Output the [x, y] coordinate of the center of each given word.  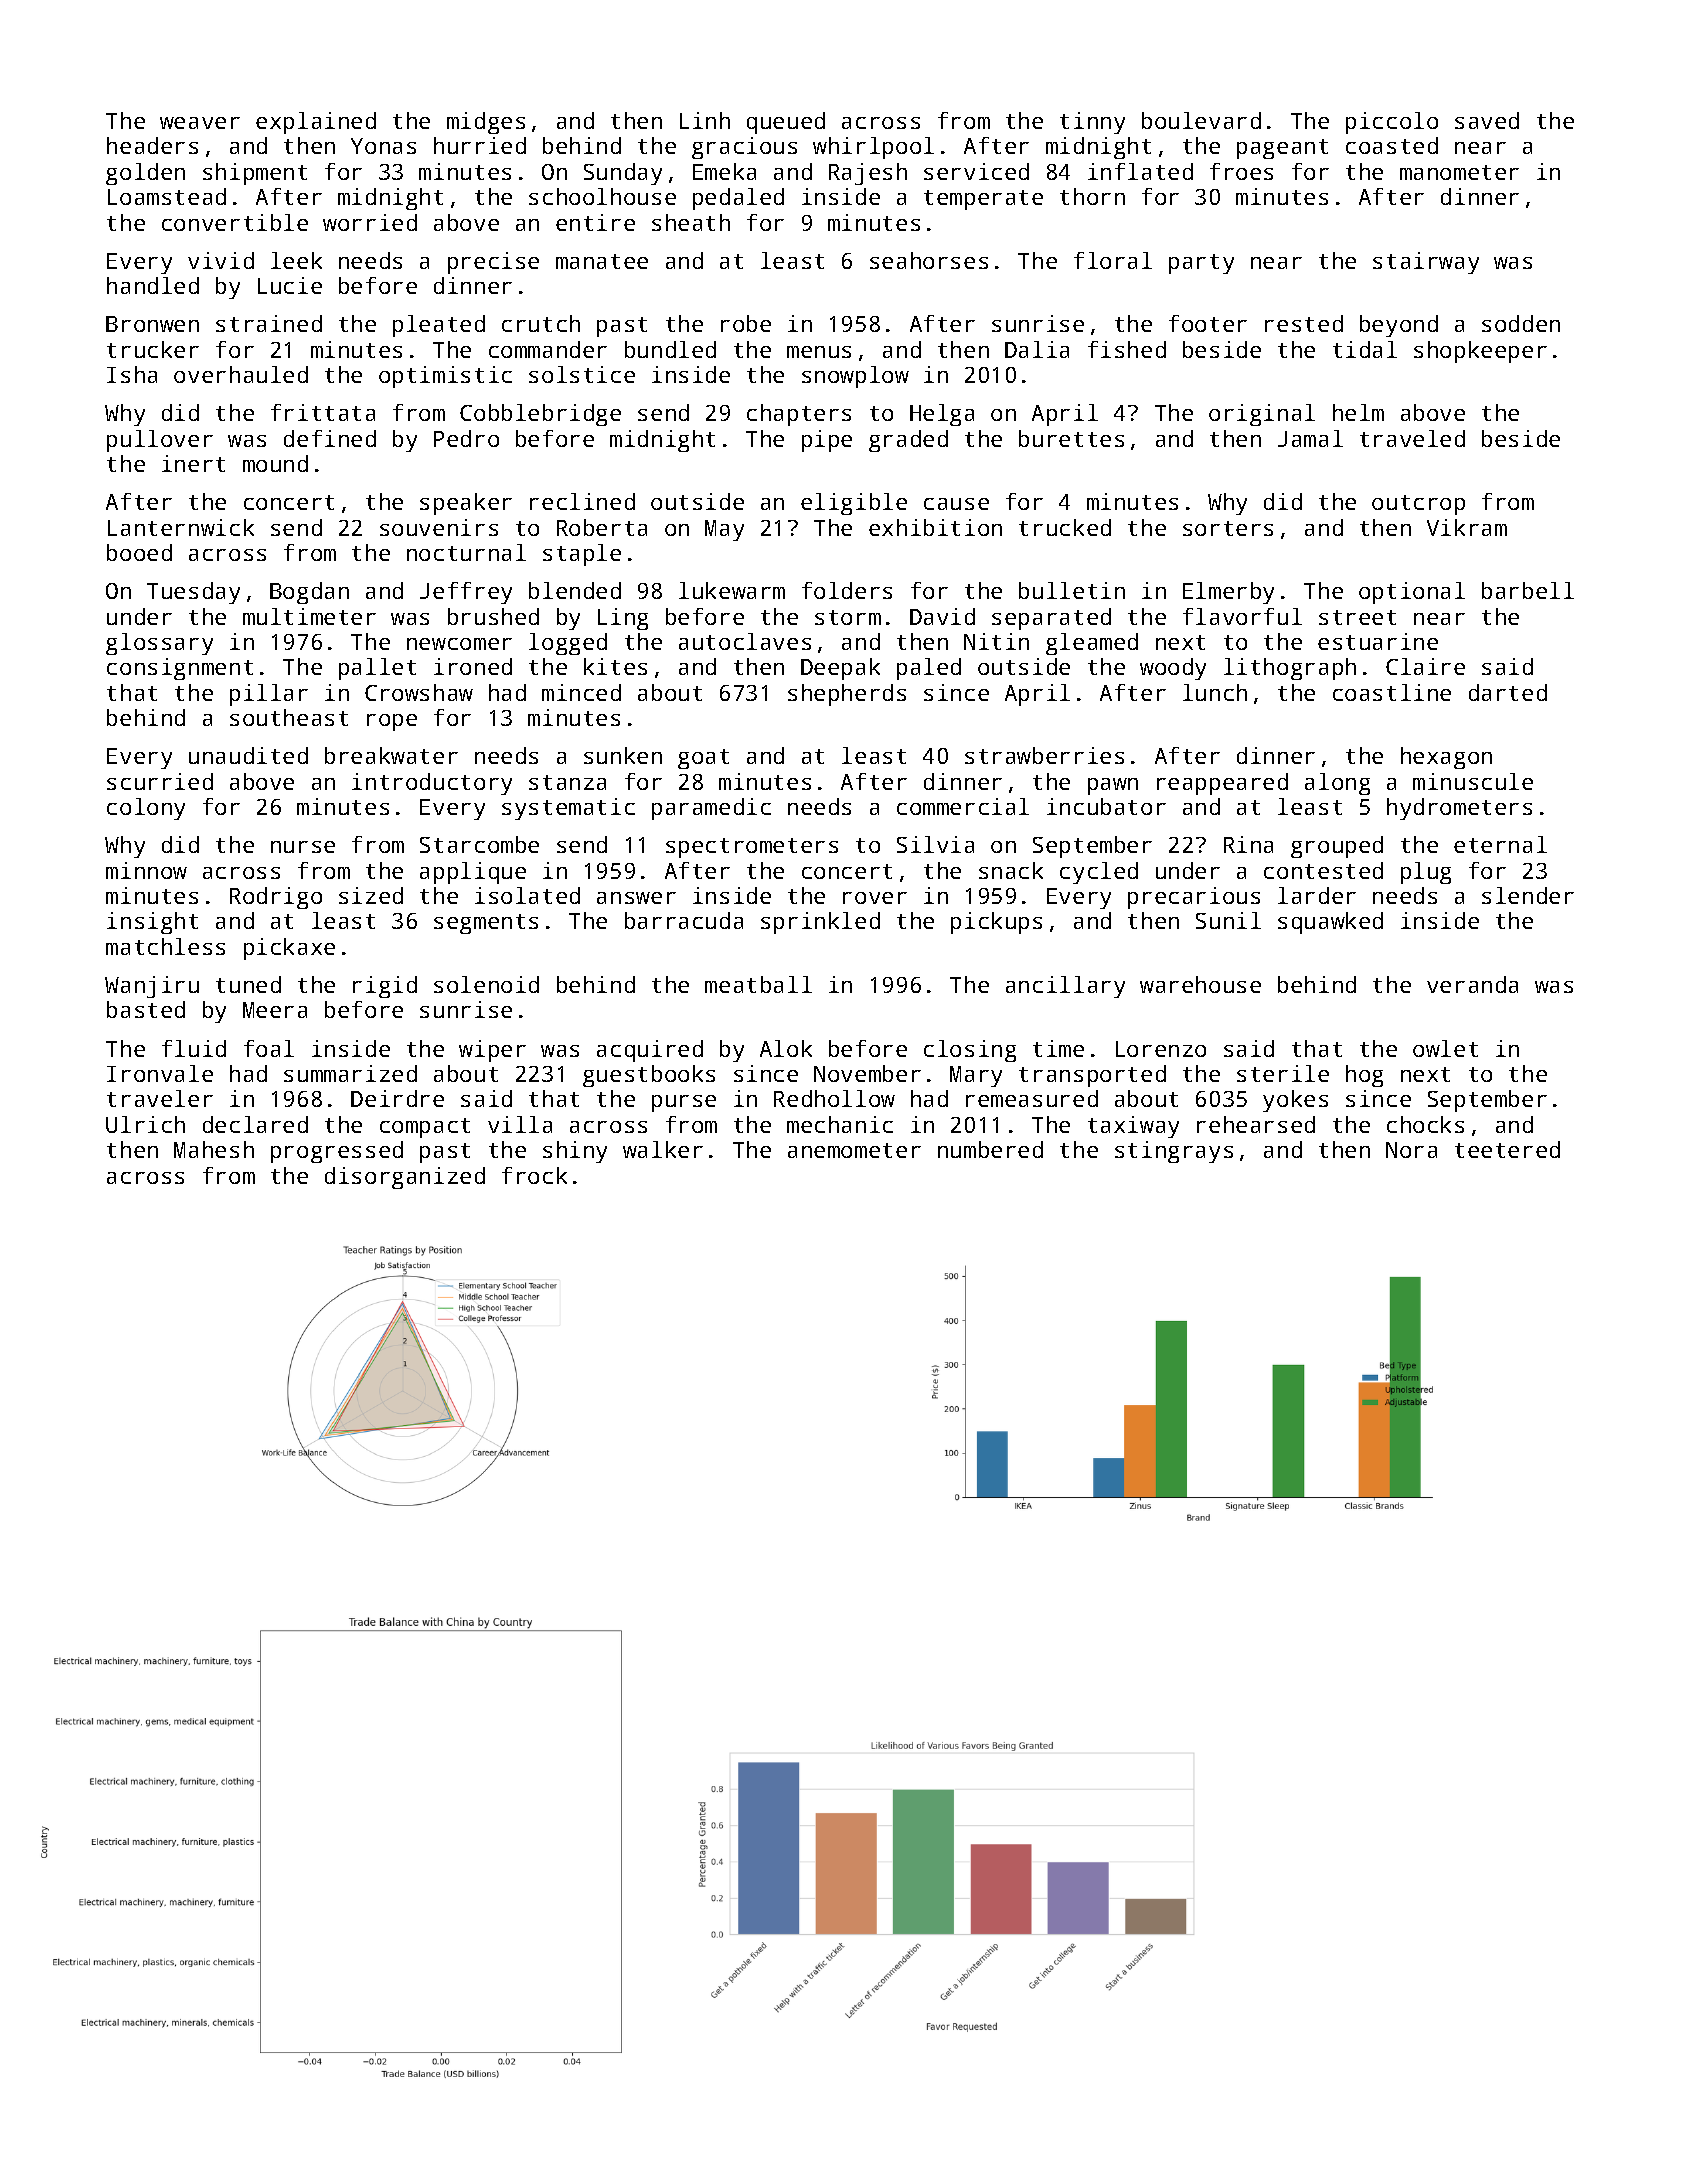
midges [486, 123]
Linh [705, 120]
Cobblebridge [540, 415]
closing [970, 1051]
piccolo [1392, 123]
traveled [1412, 438]
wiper [492, 1051]
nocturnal [466, 552]
